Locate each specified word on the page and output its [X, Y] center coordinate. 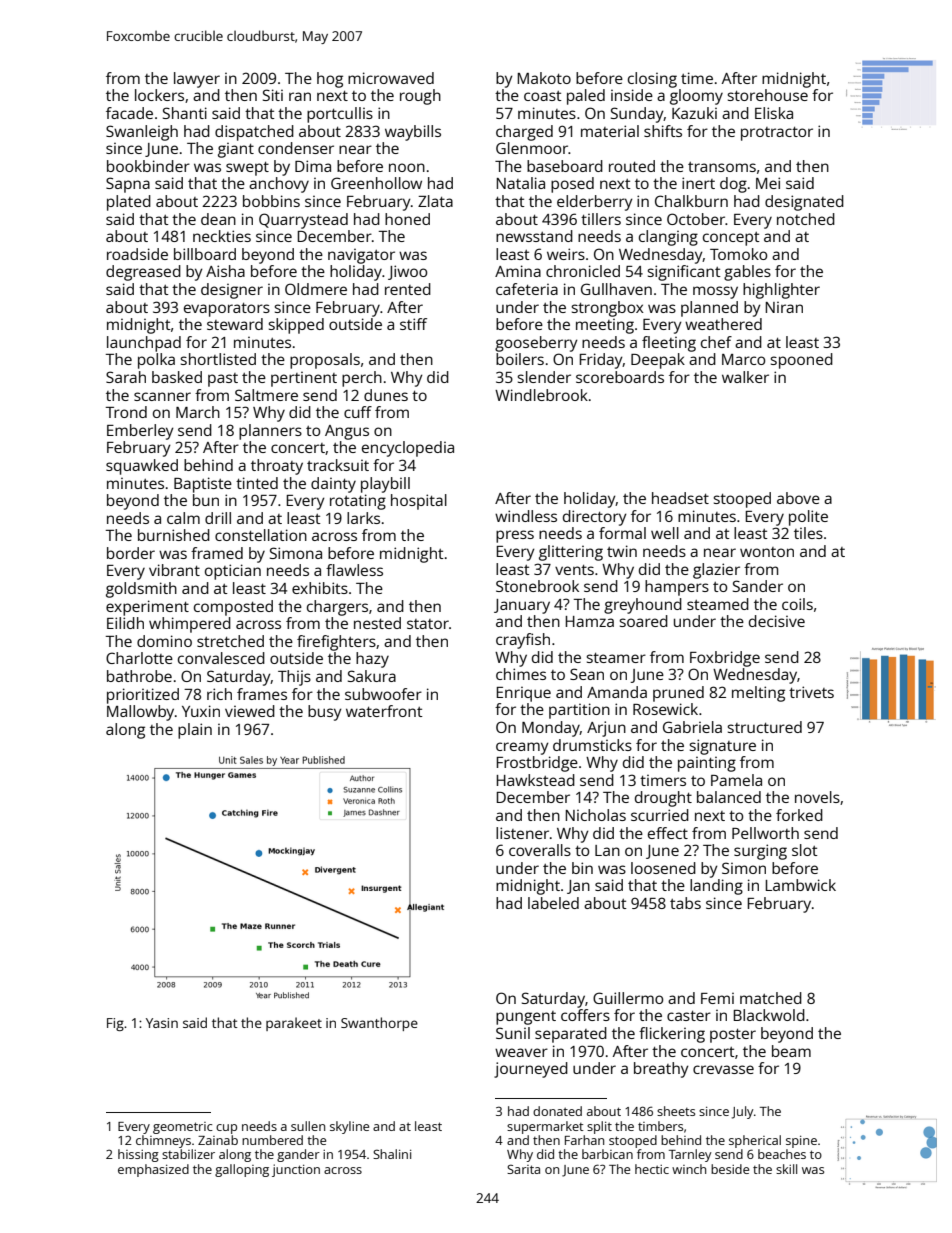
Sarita [523, 1169]
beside [730, 1169]
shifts [663, 131]
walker [745, 377]
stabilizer [188, 1154]
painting [707, 764]
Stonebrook [537, 586]
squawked [142, 467]
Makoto [544, 78]
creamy [522, 748]
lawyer [197, 80]
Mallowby [140, 713]
